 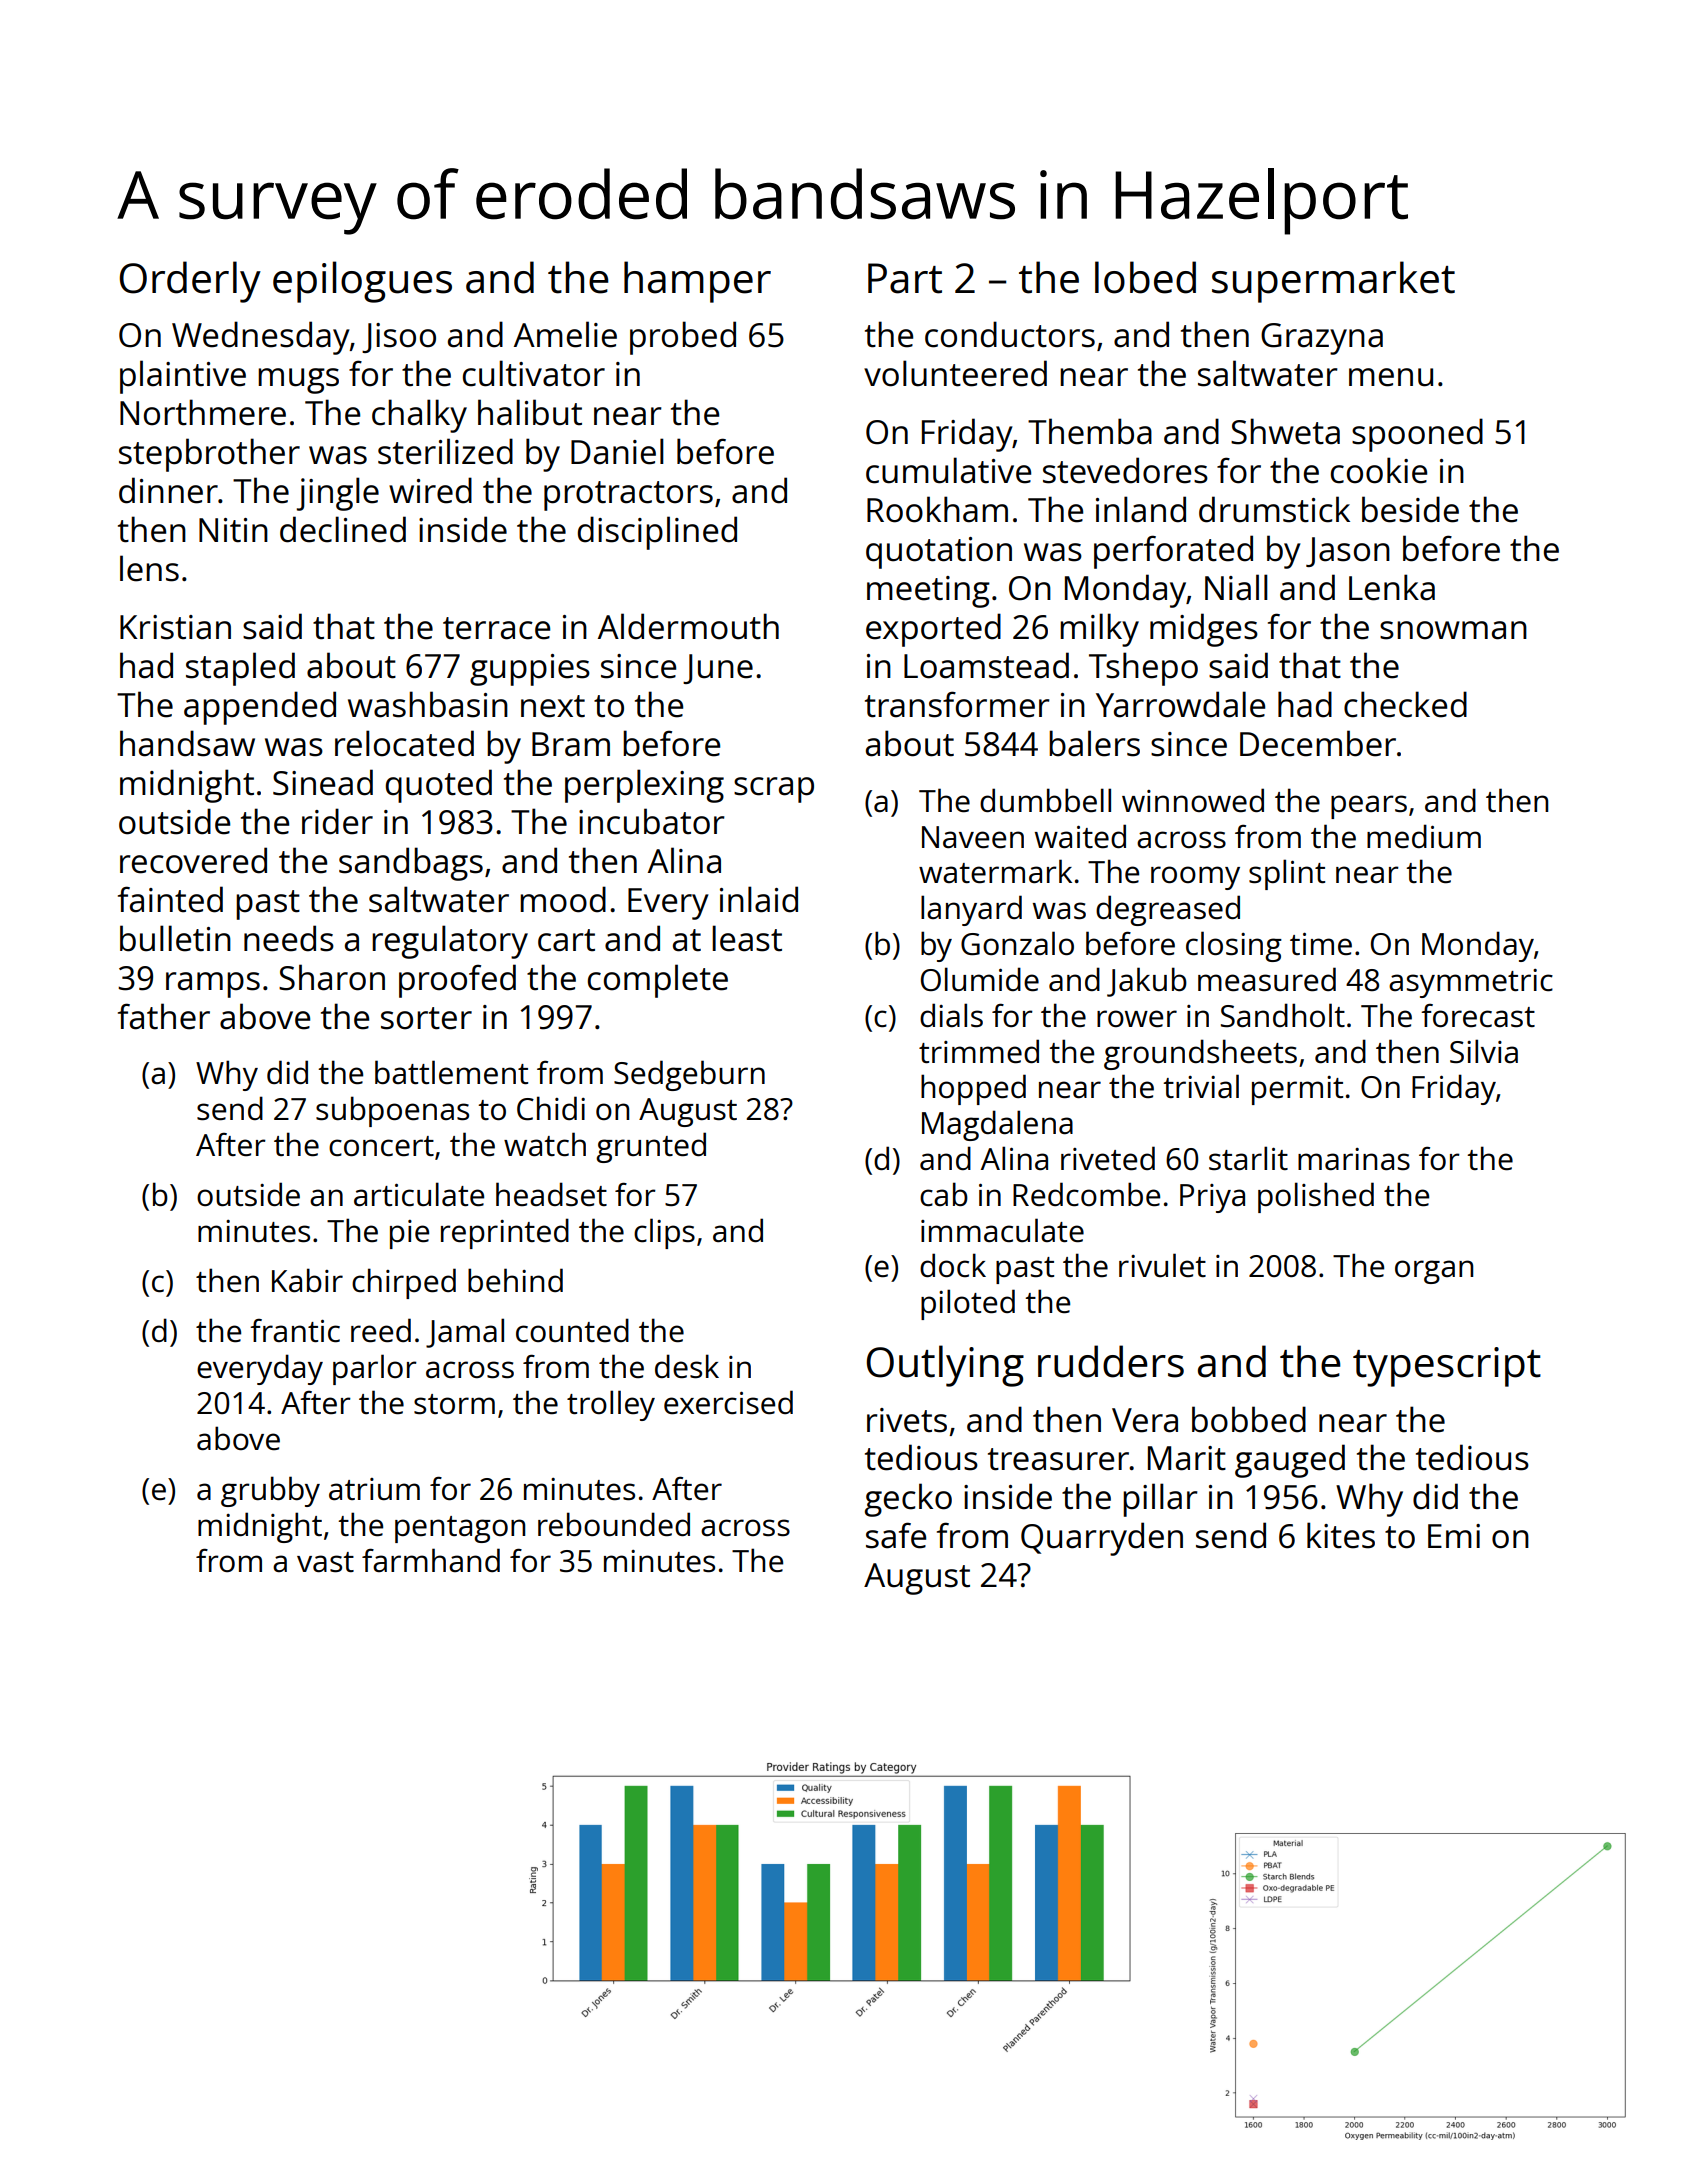 What do you see at coordinates (545, 1144) in the screenshot?
I see `watch` at bounding box center [545, 1144].
